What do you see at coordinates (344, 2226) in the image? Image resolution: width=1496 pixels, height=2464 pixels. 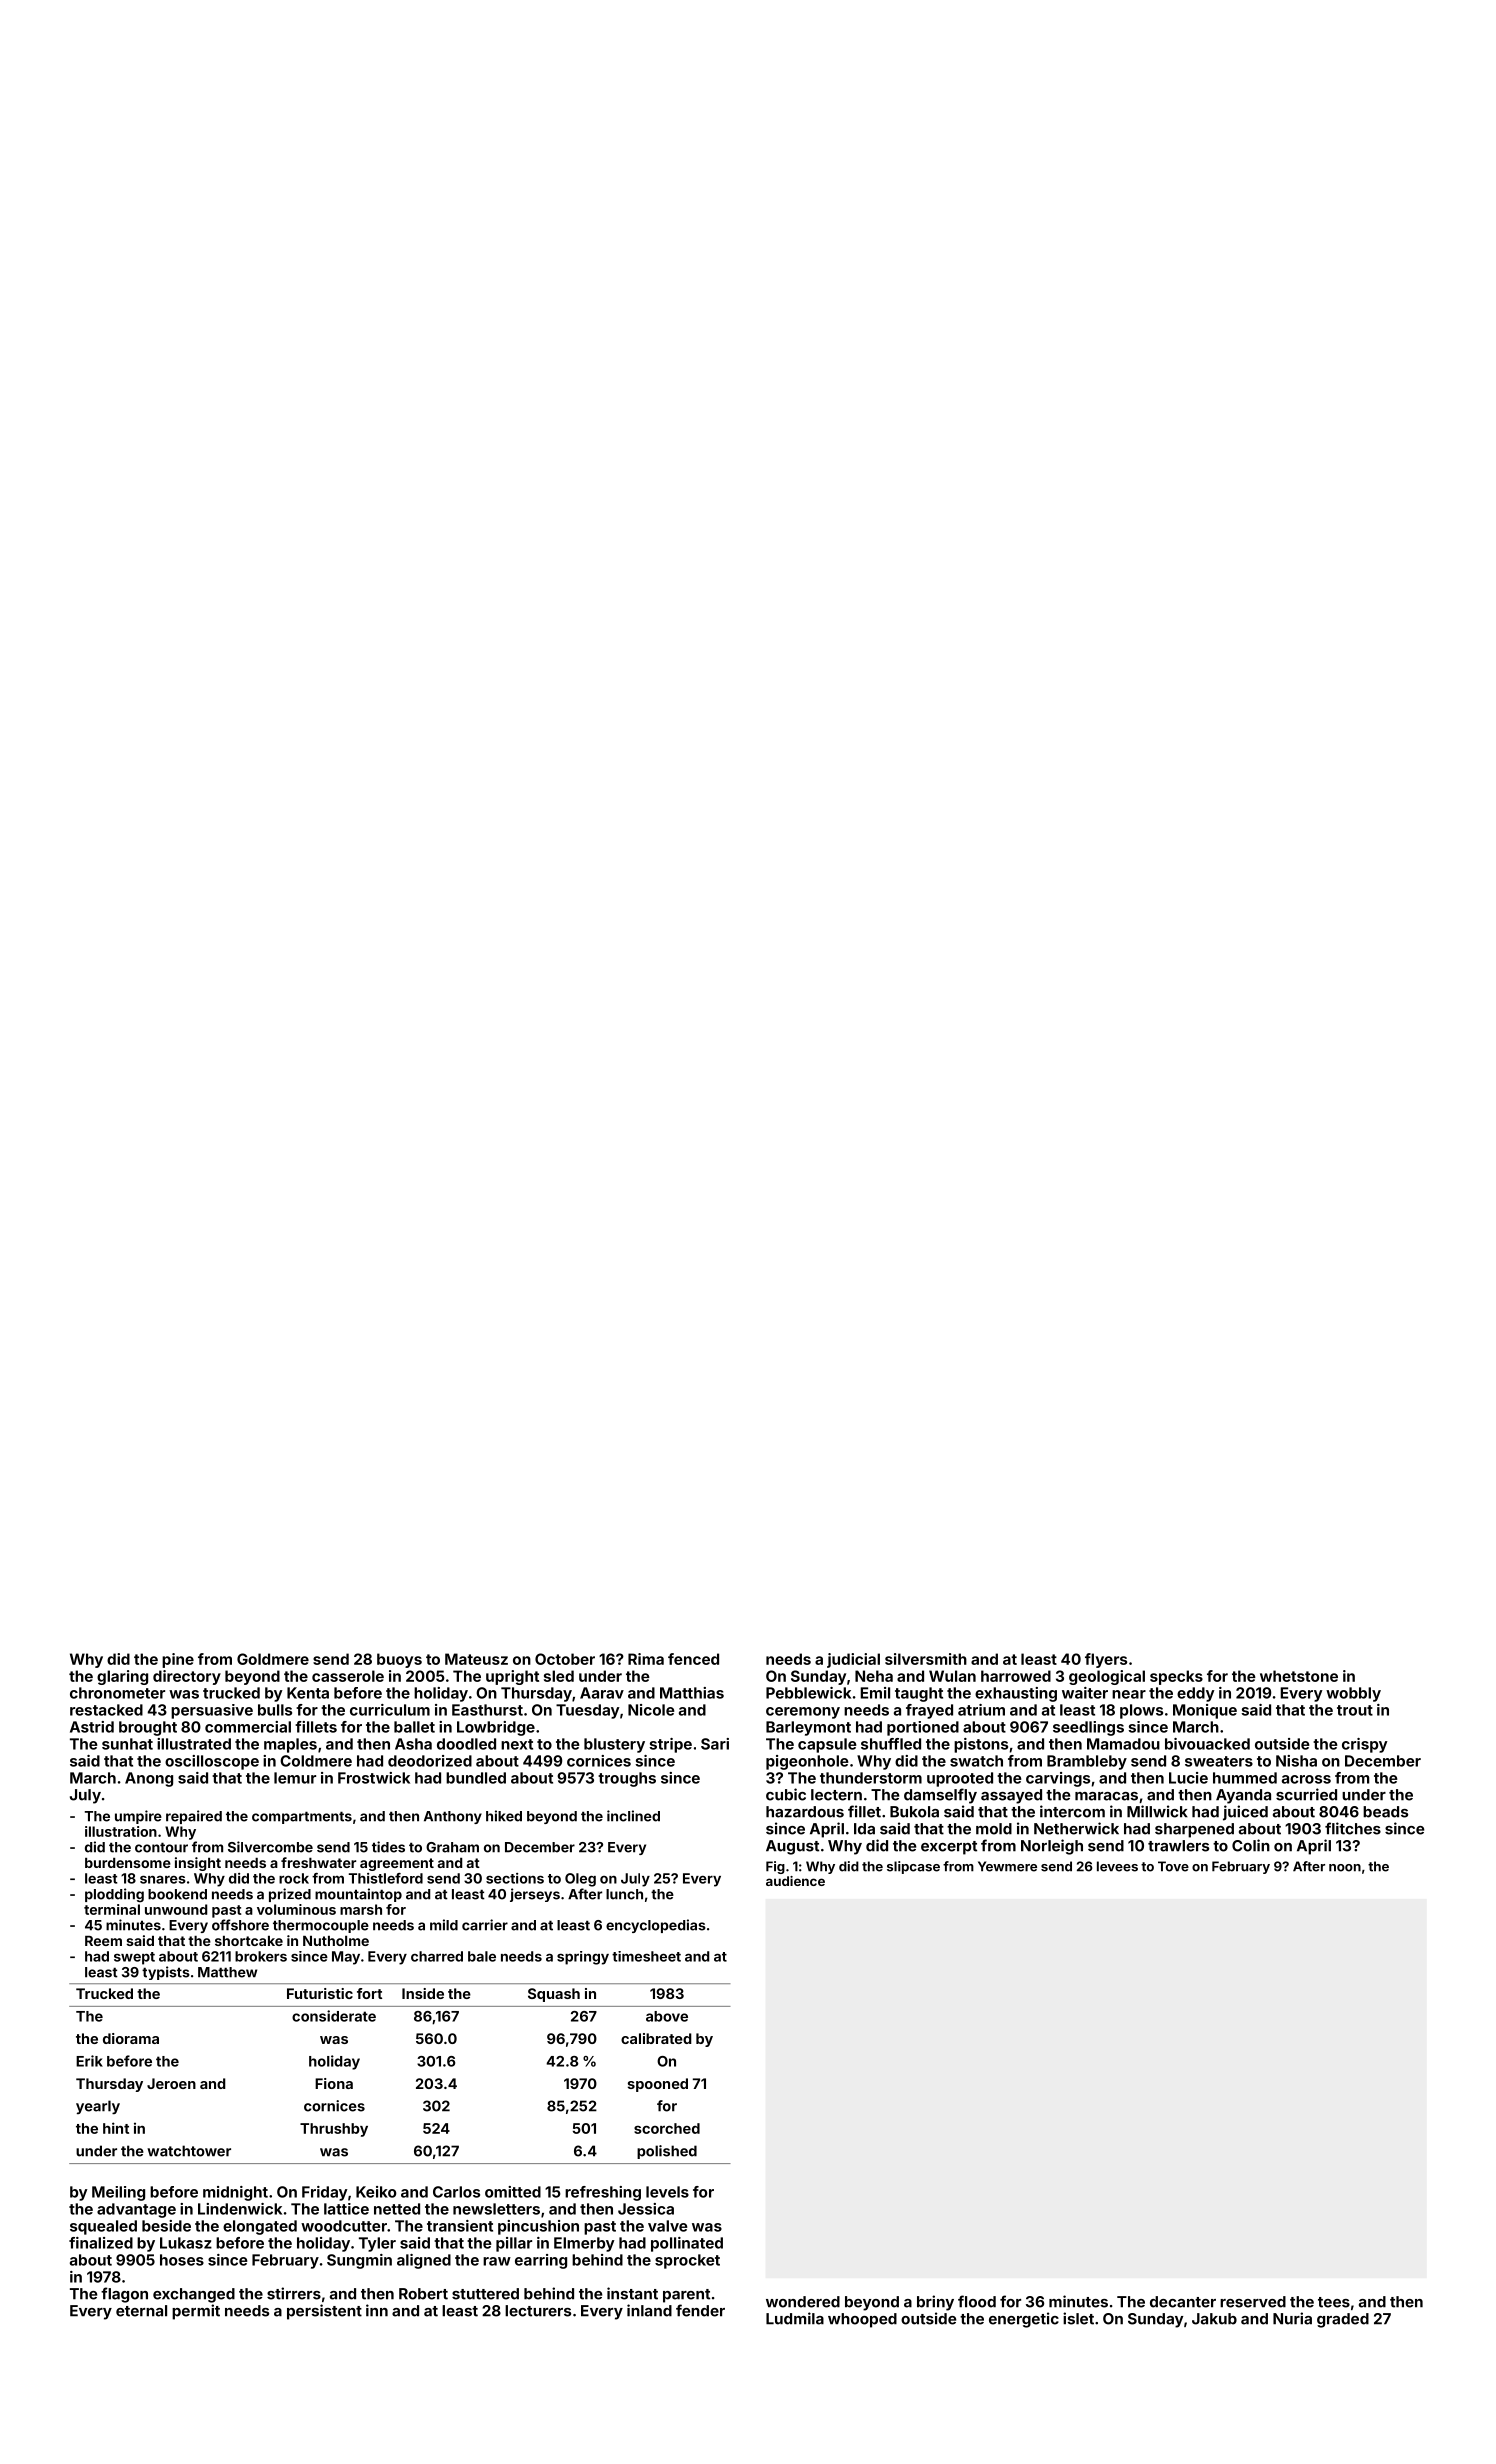 I see `woodcutter` at bounding box center [344, 2226].
